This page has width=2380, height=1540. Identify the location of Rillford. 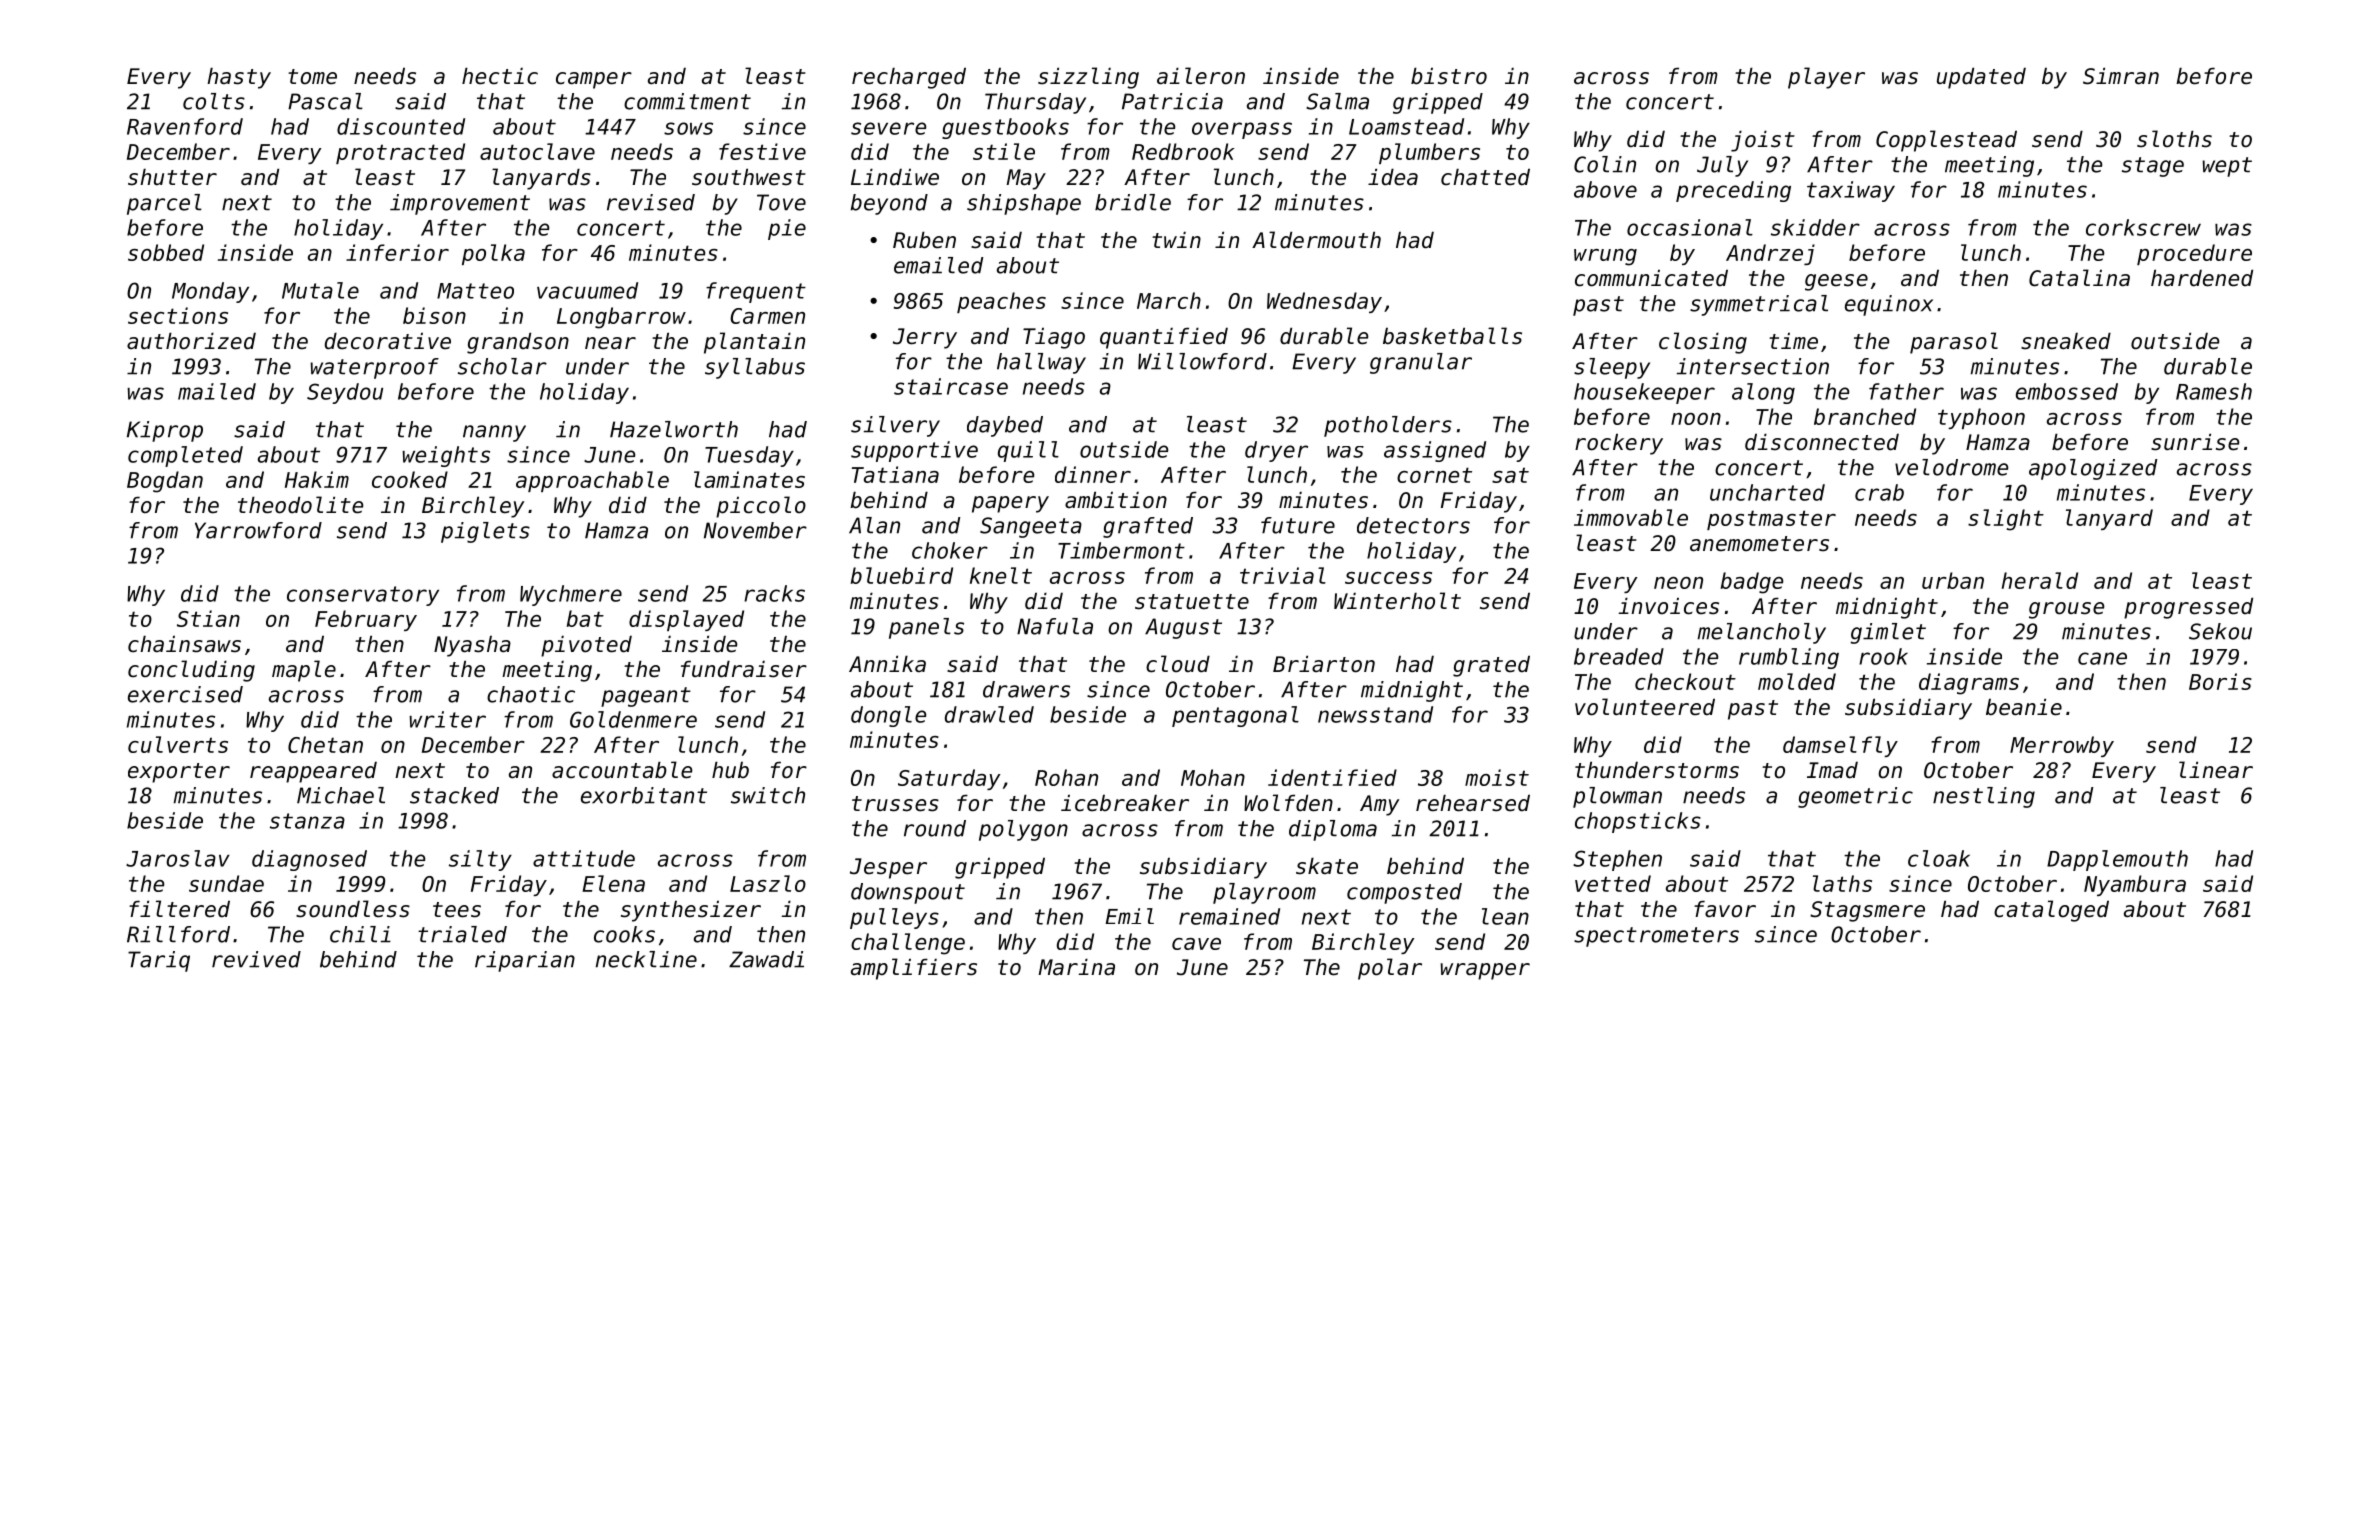
(178, 934).
